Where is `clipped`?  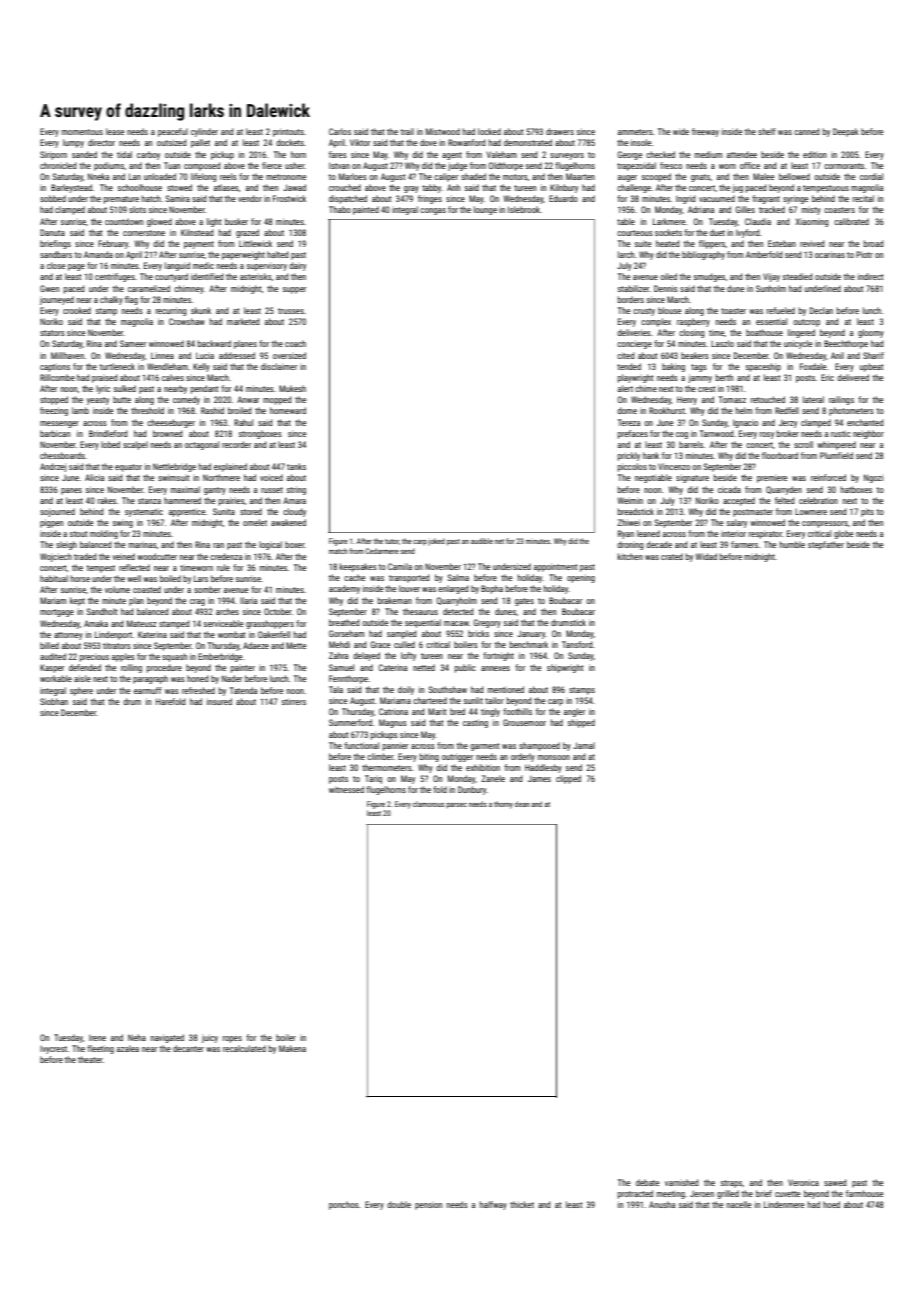
clipped is located at coordinates (568, 779).
